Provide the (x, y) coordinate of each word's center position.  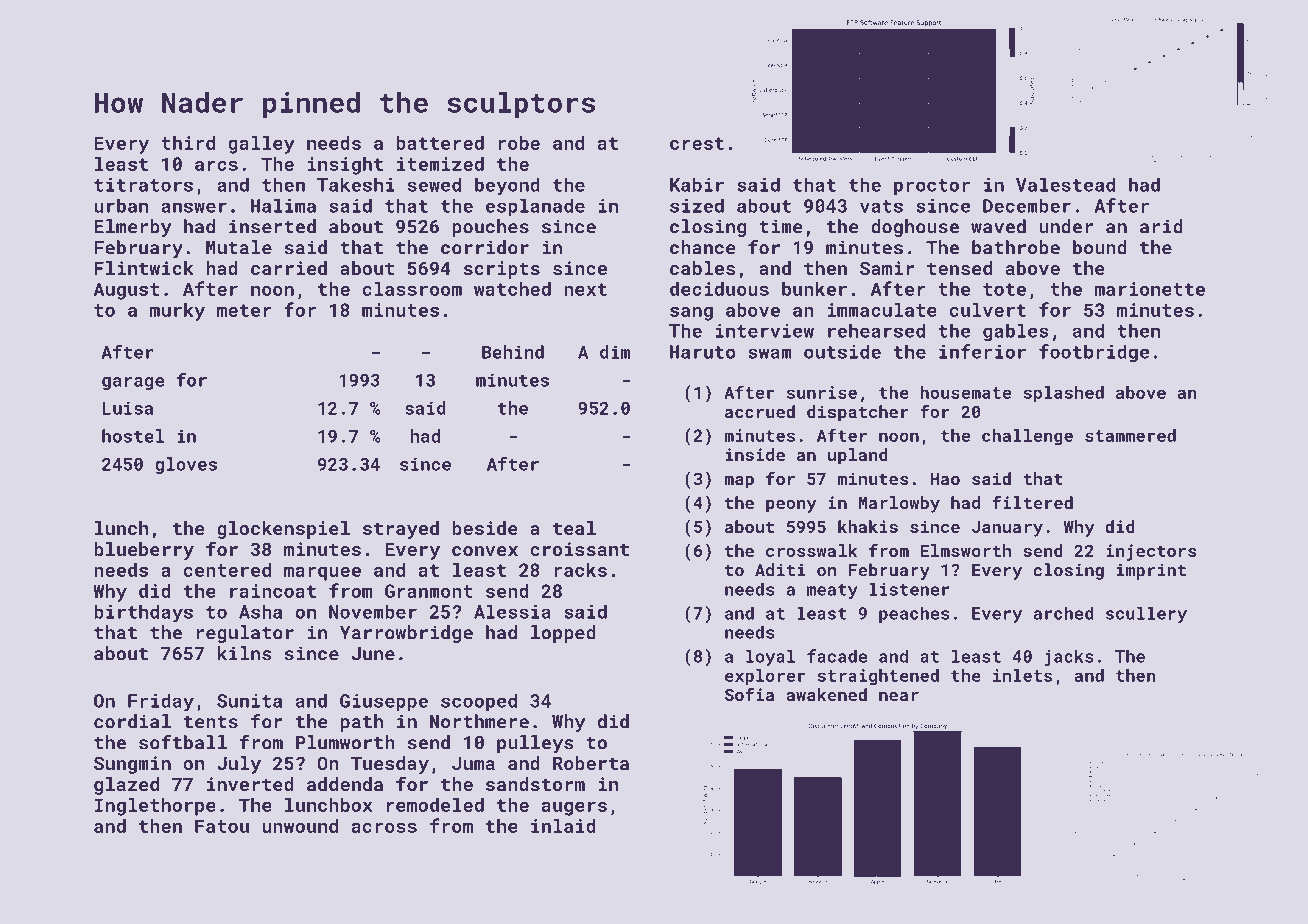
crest (697, 143)
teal (574, 528)
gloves (186, 465)
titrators (143, 185)
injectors (1151, 552)
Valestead (1065, 184)
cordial (132, 721)
